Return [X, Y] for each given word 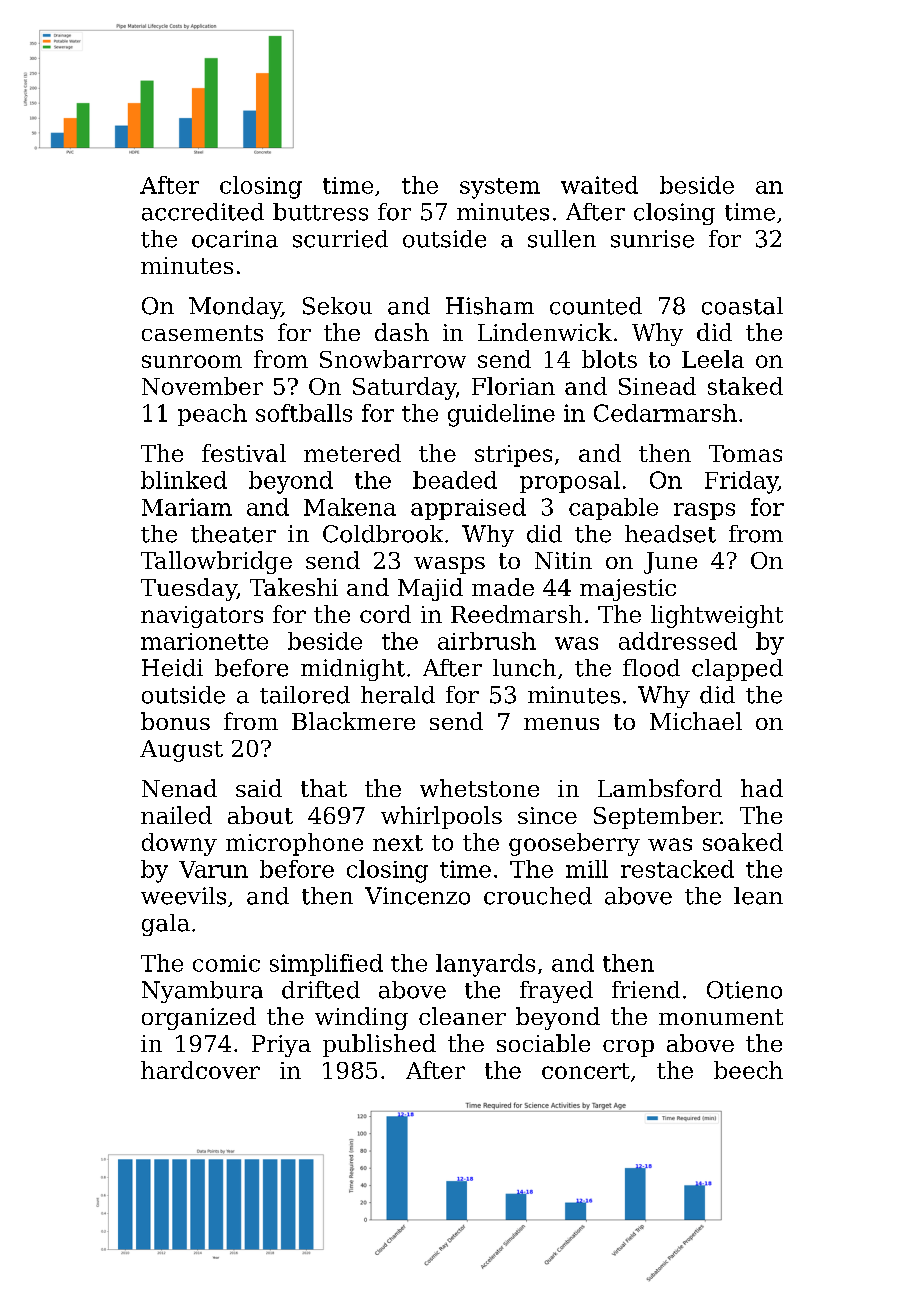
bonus [175, 721]
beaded [455, 480]
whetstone [479, 788]
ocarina [235, 239]
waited [599, 185]
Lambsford [660, 788]
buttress [320, 212]
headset [670, 534]
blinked [184, 480]
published [379, 1045]
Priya [281, 1046]
